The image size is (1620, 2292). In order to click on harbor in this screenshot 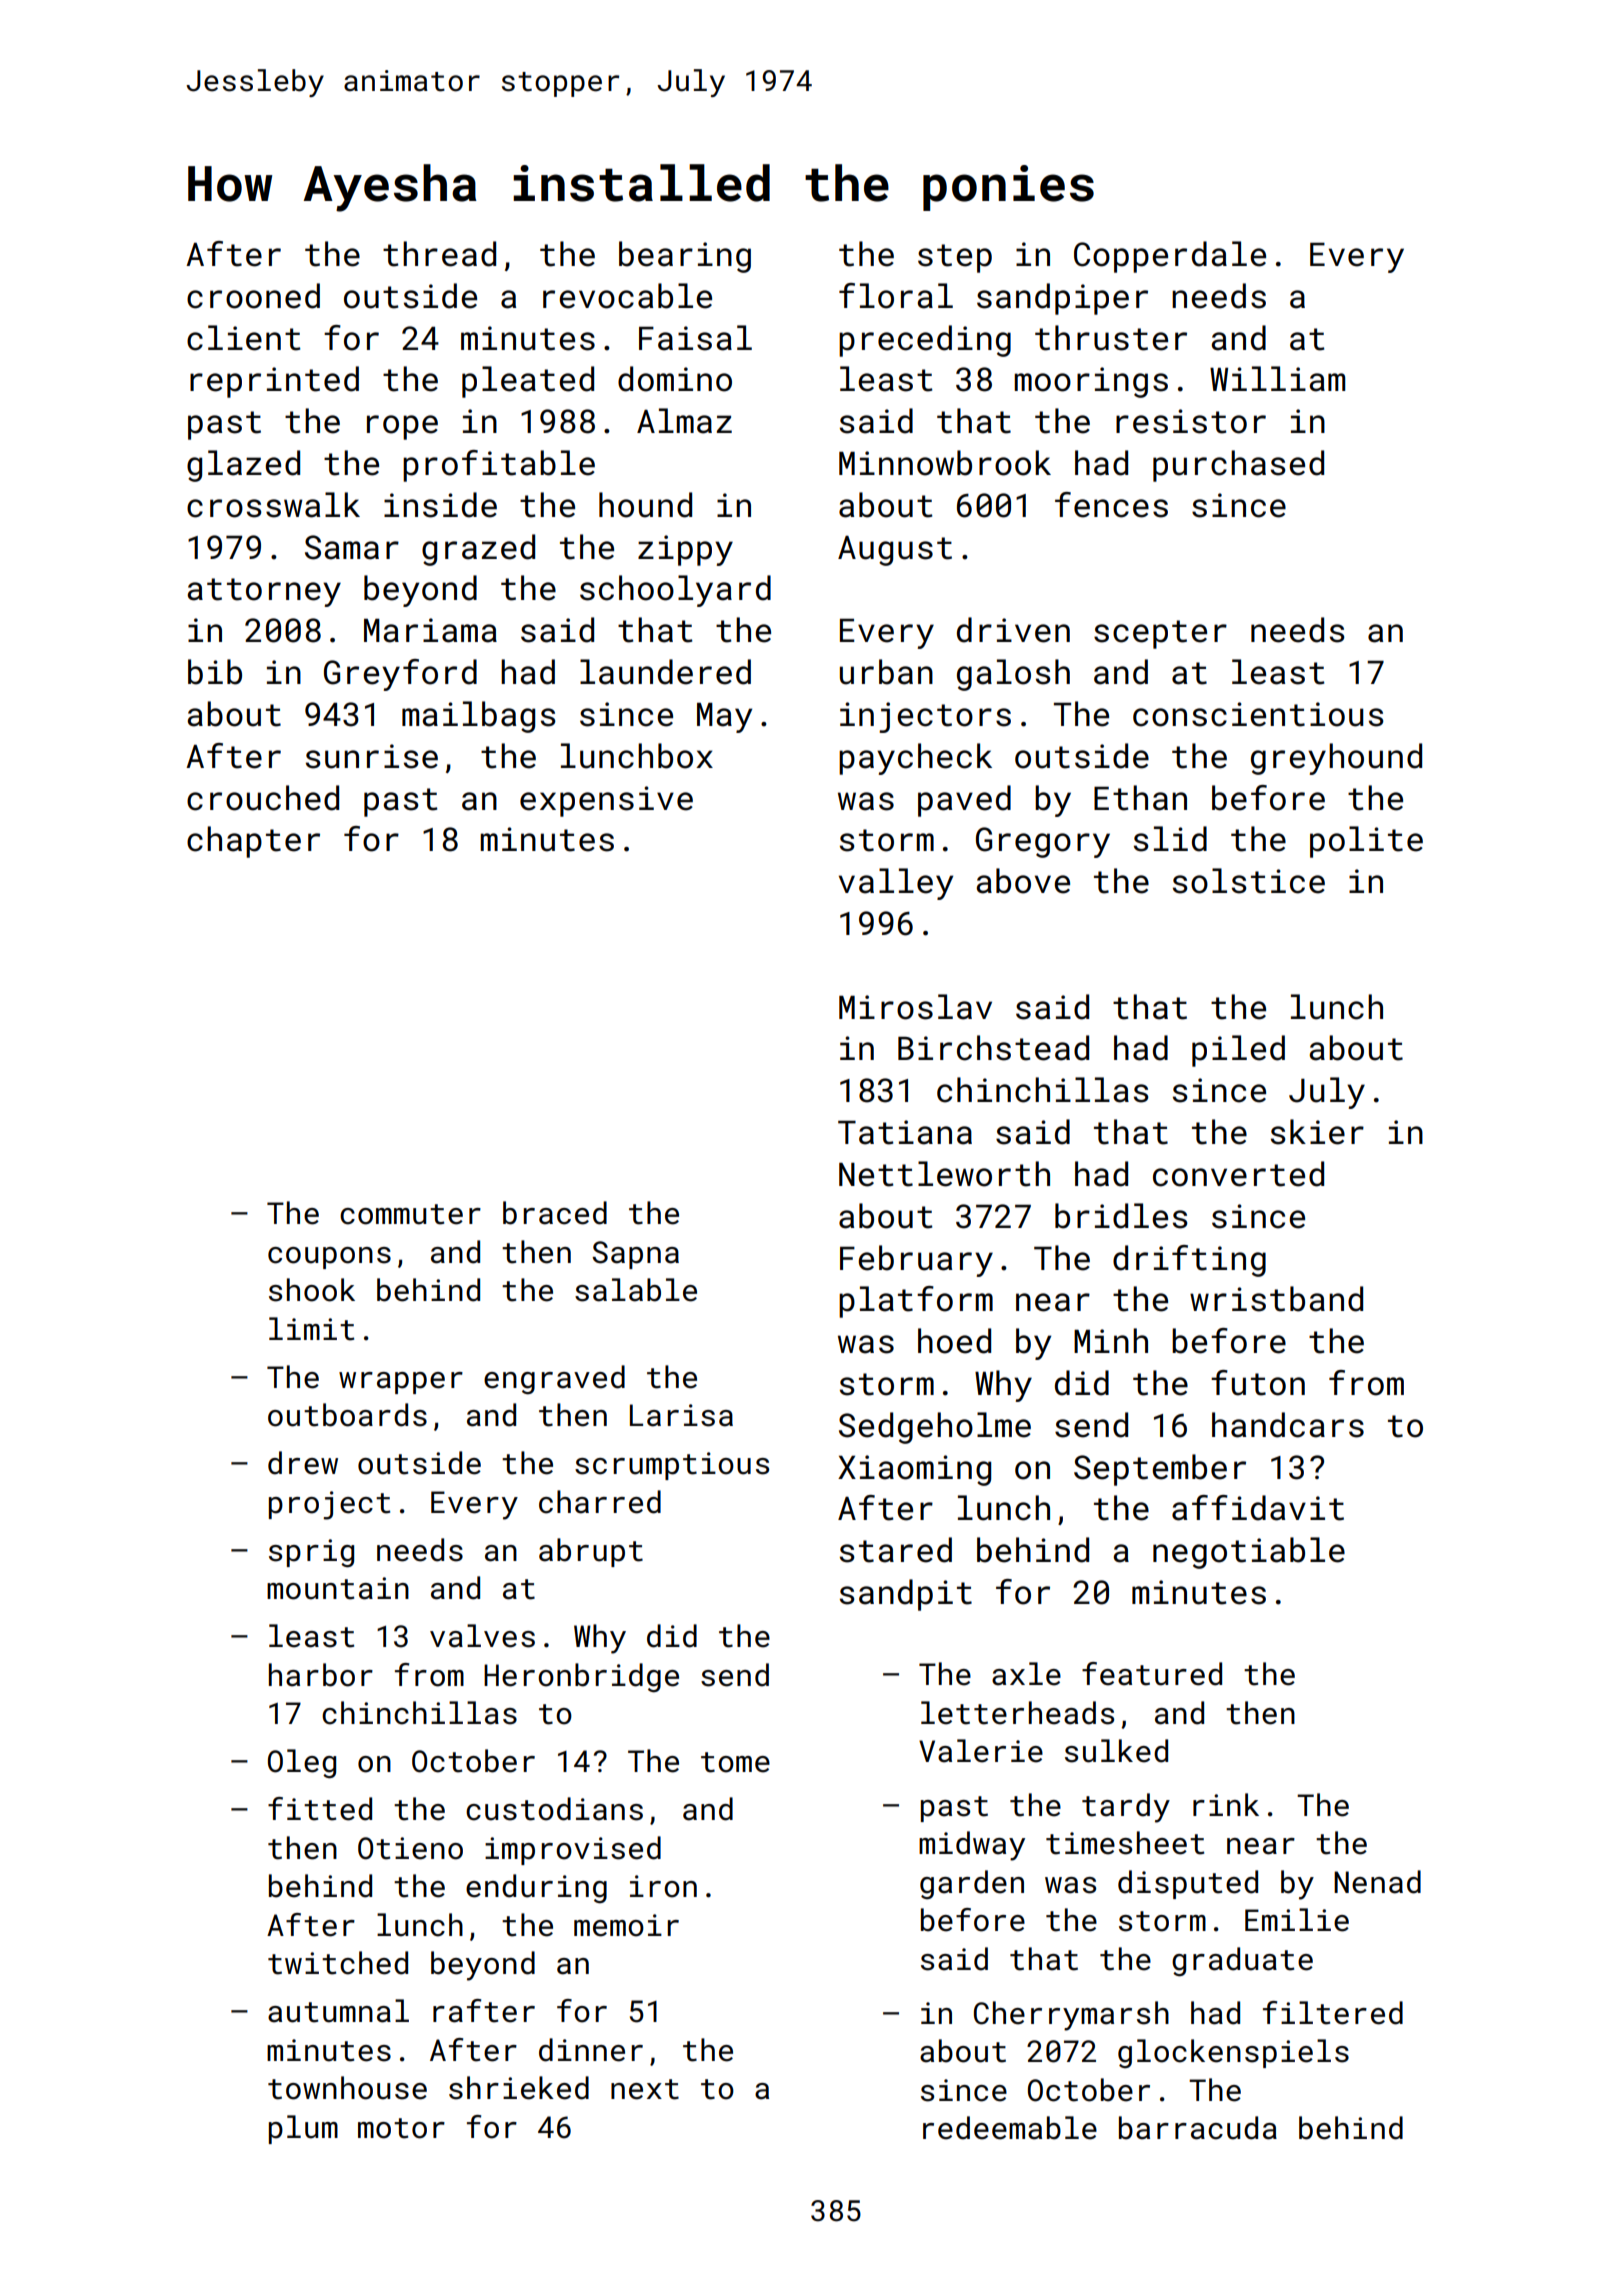, I will do `click(321, 1675)`.
